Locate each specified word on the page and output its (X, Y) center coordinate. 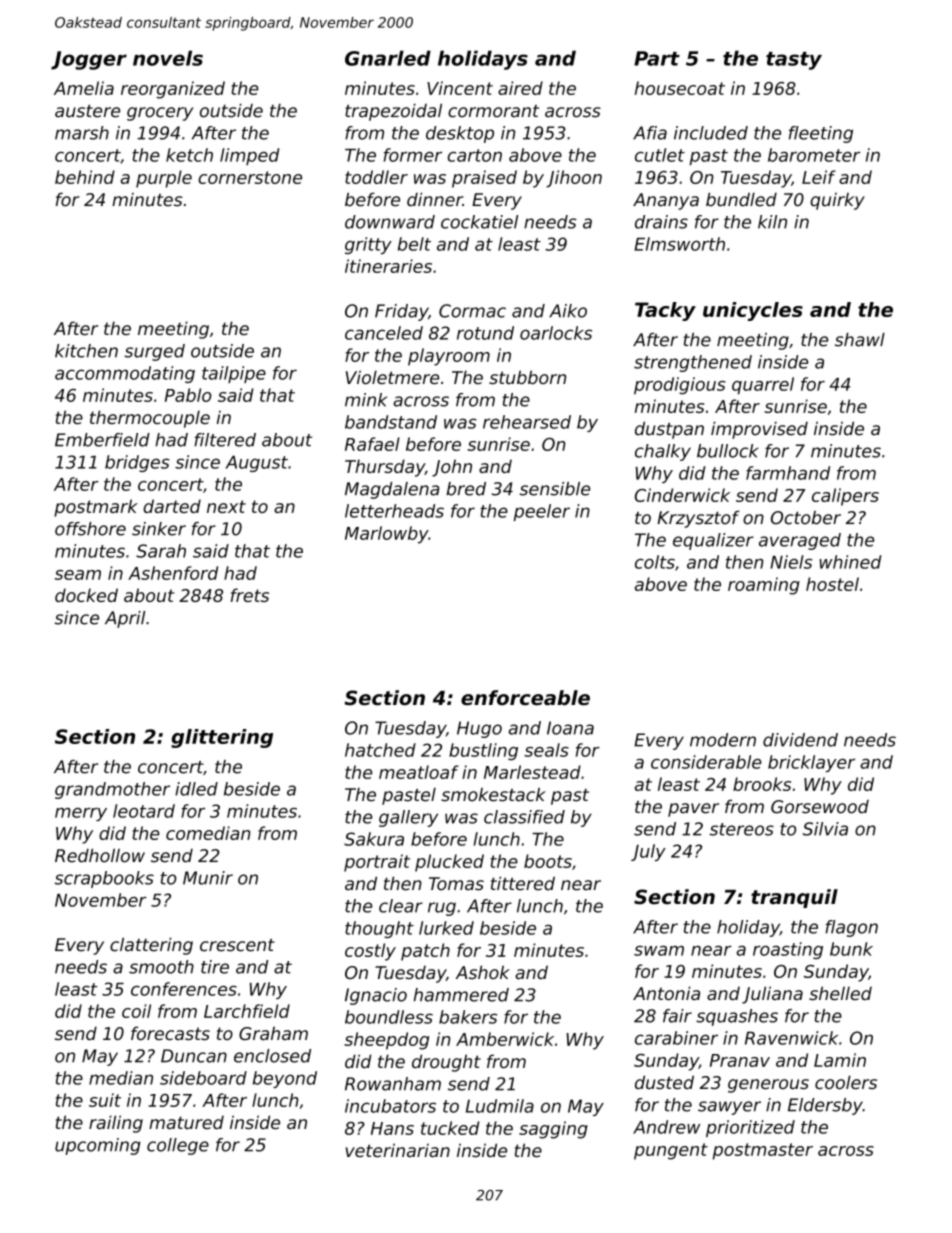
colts (655, 562)
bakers (468, 1017)
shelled (840, 993)
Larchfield (247, 1011)
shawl (860, 340)
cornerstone (250, 177)
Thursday (385, 468)
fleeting (821, 134)
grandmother (112, 790)
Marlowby (386, 535)
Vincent (460, 88)
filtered (225, 440)
